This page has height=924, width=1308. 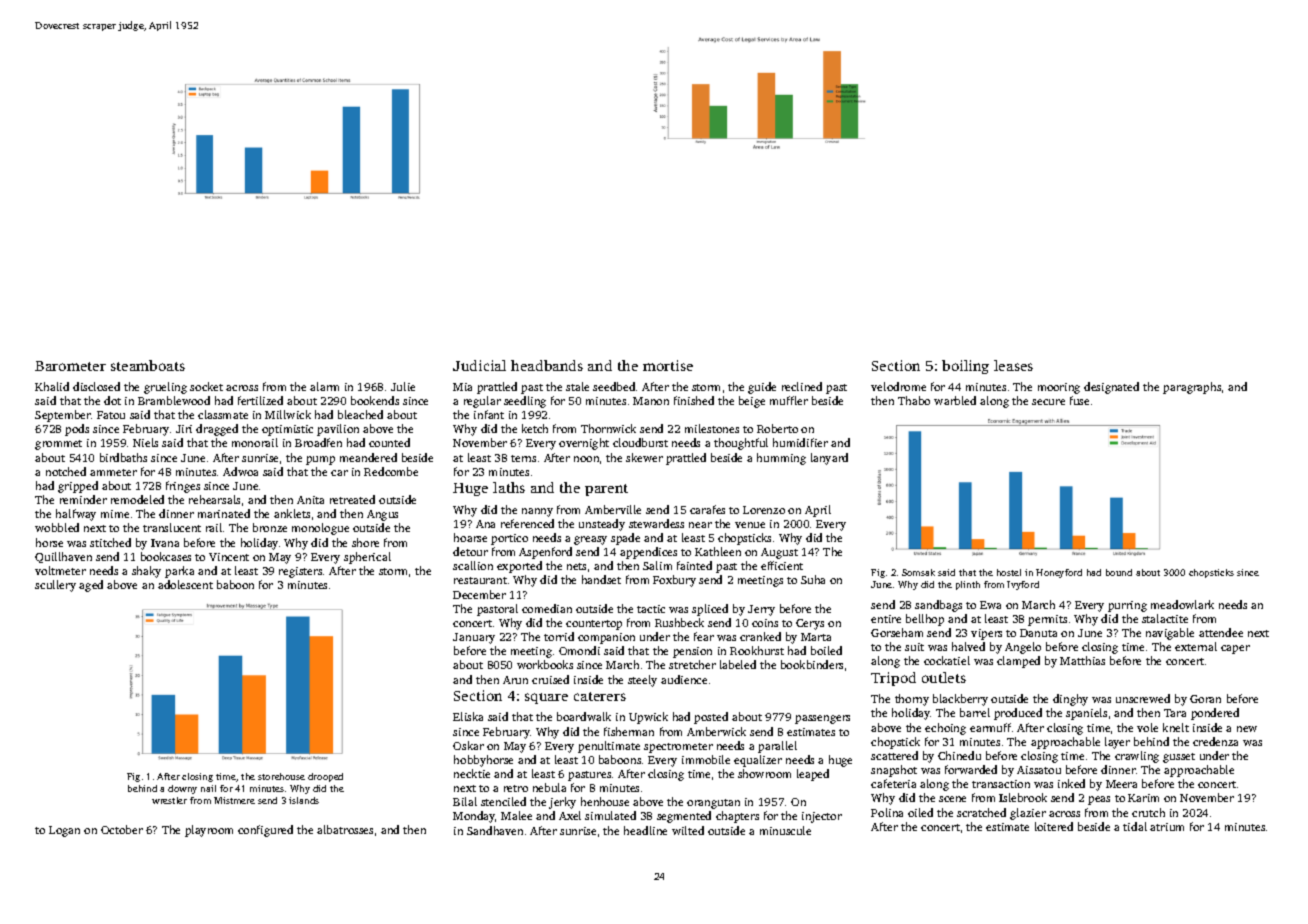 What do you see at coordinates (1215, 714) in the page?
I see `pondered` at bounding box center [1215, 714].
